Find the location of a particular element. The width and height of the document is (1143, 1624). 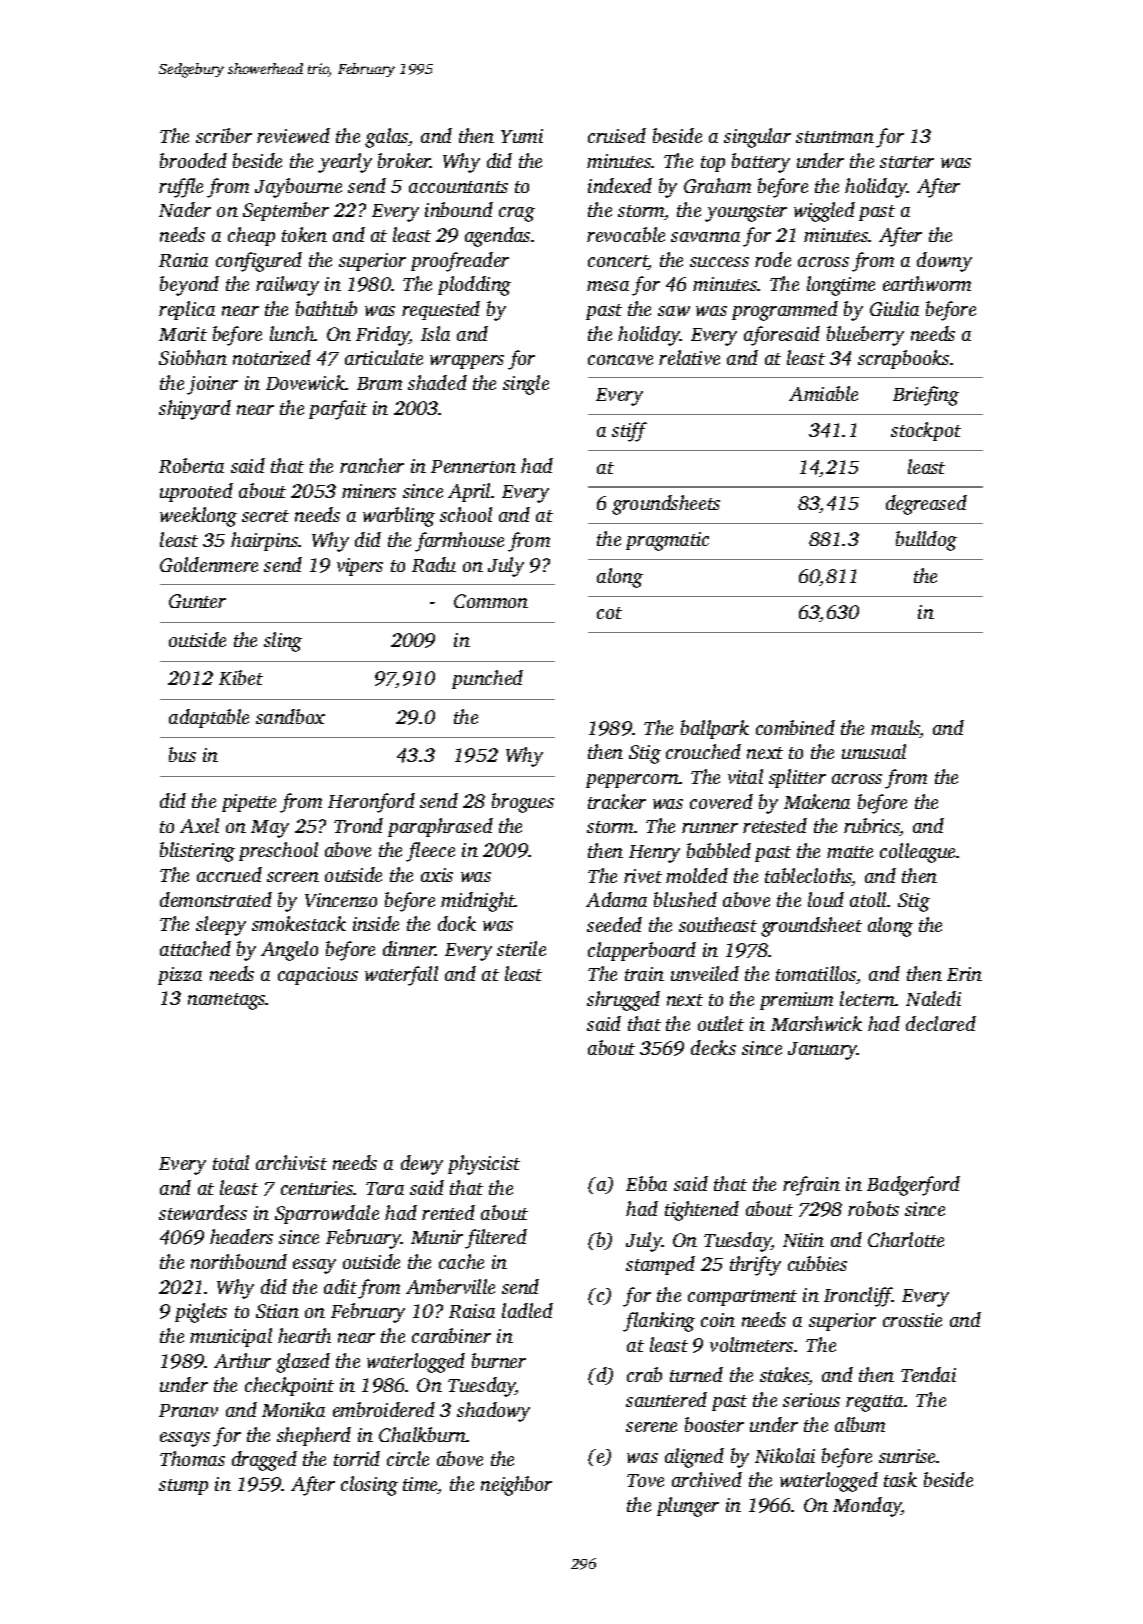

shrugged is located at coordinates (623, 1001).
